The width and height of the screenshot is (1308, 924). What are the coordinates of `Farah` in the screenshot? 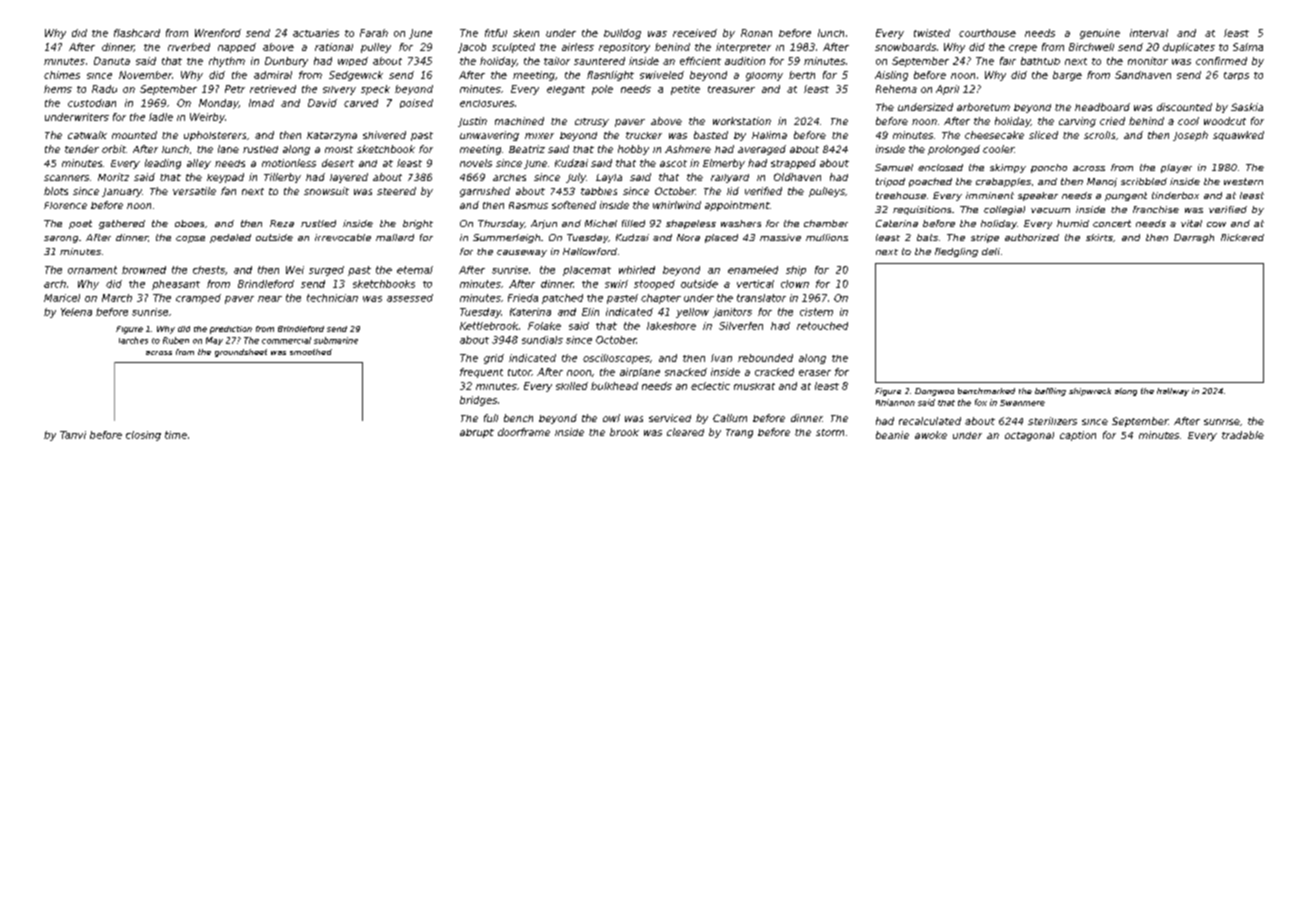 It's located at (374, 33).
